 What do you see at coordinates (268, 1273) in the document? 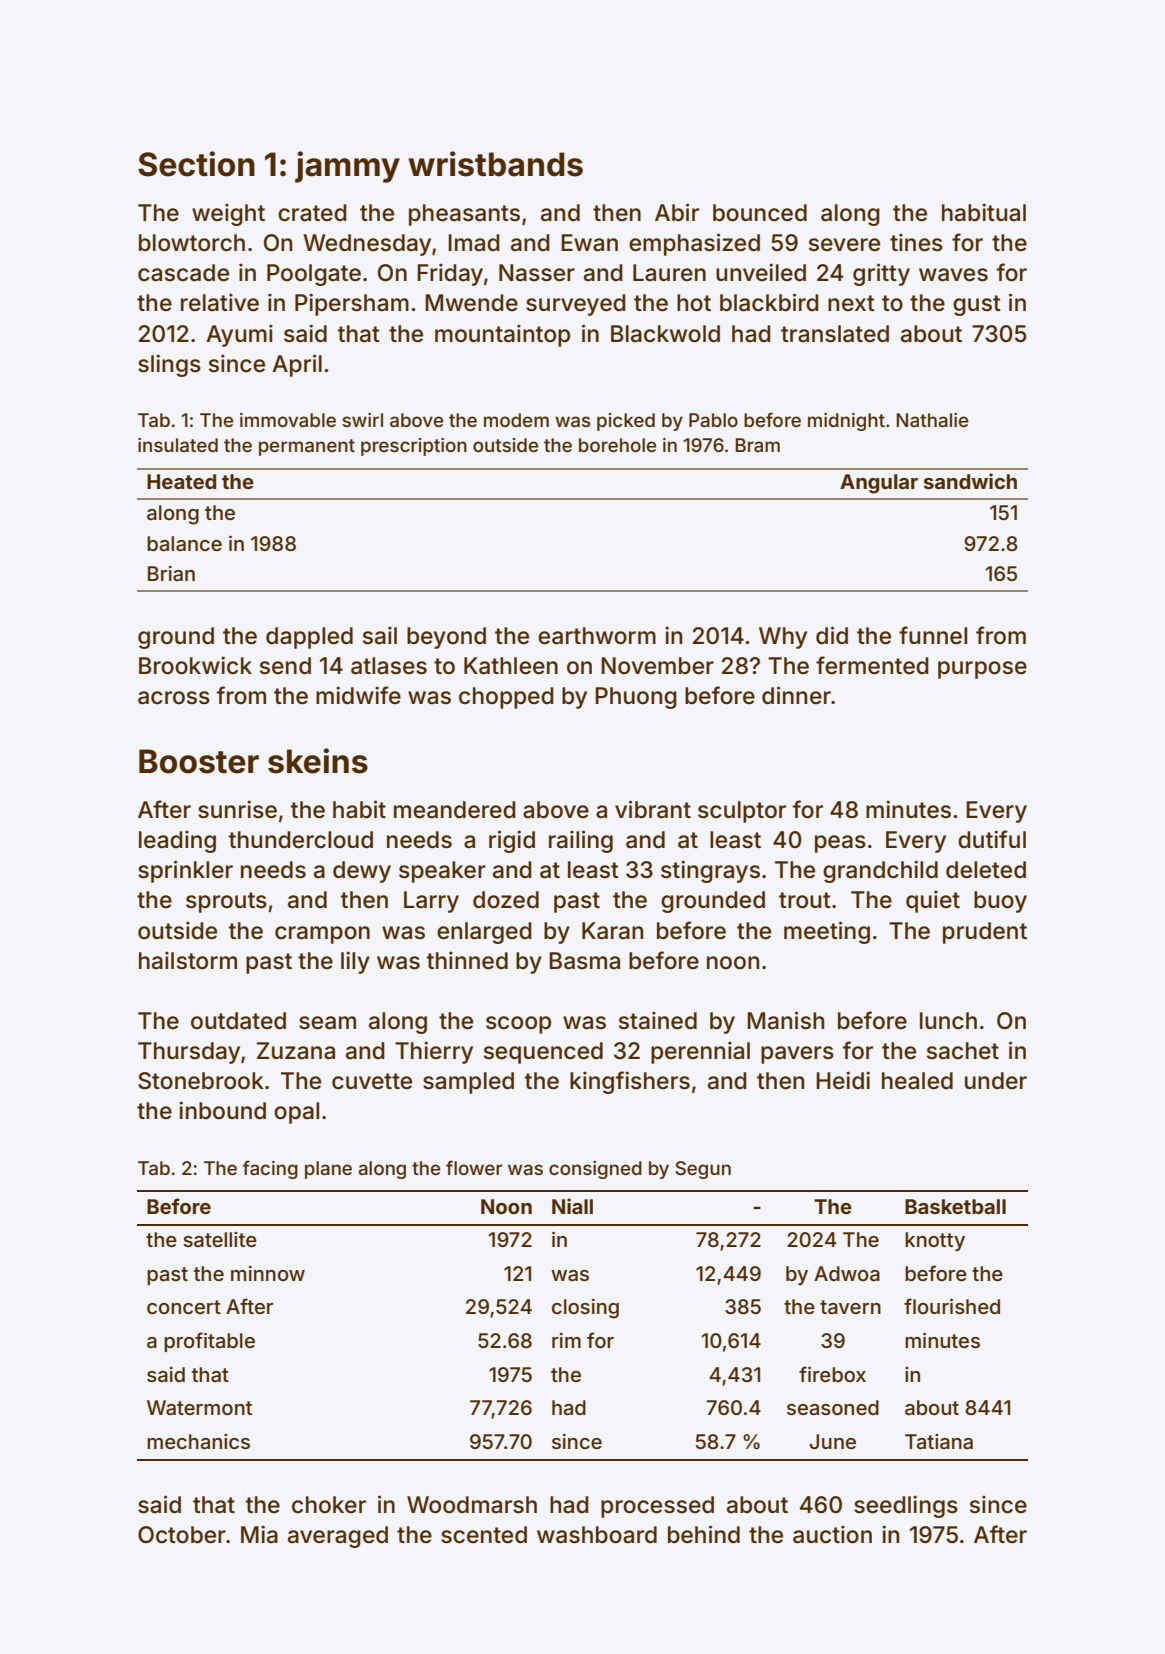
I see `minnow` at bounding box center [268, 1273].
